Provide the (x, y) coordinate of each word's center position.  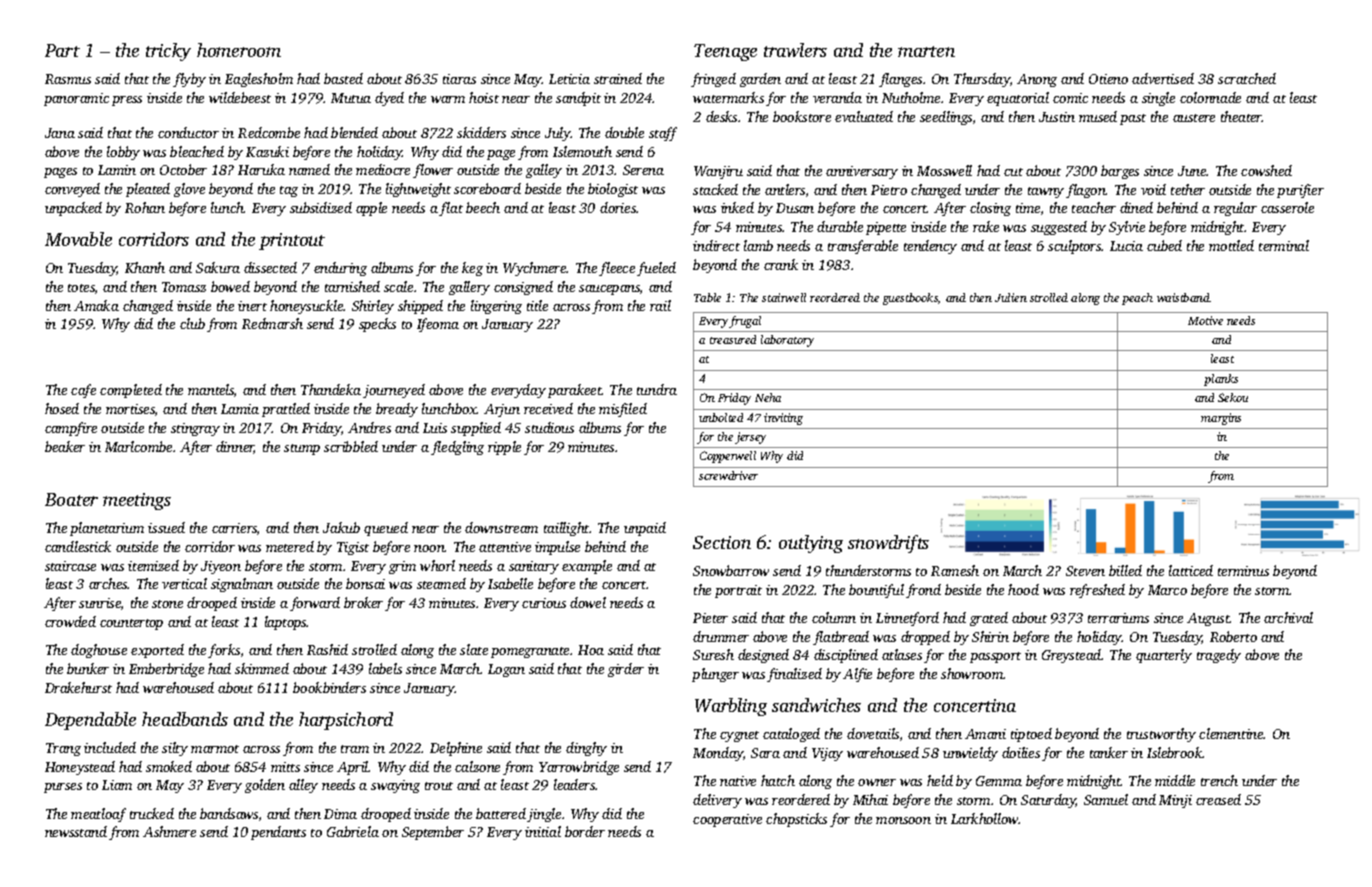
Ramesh (955, 570)
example (587, 567)
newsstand (76, 831)
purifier (1300, 191)
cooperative (727, 820)
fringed (713, 80)
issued (166, 527)
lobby (123, 153)
